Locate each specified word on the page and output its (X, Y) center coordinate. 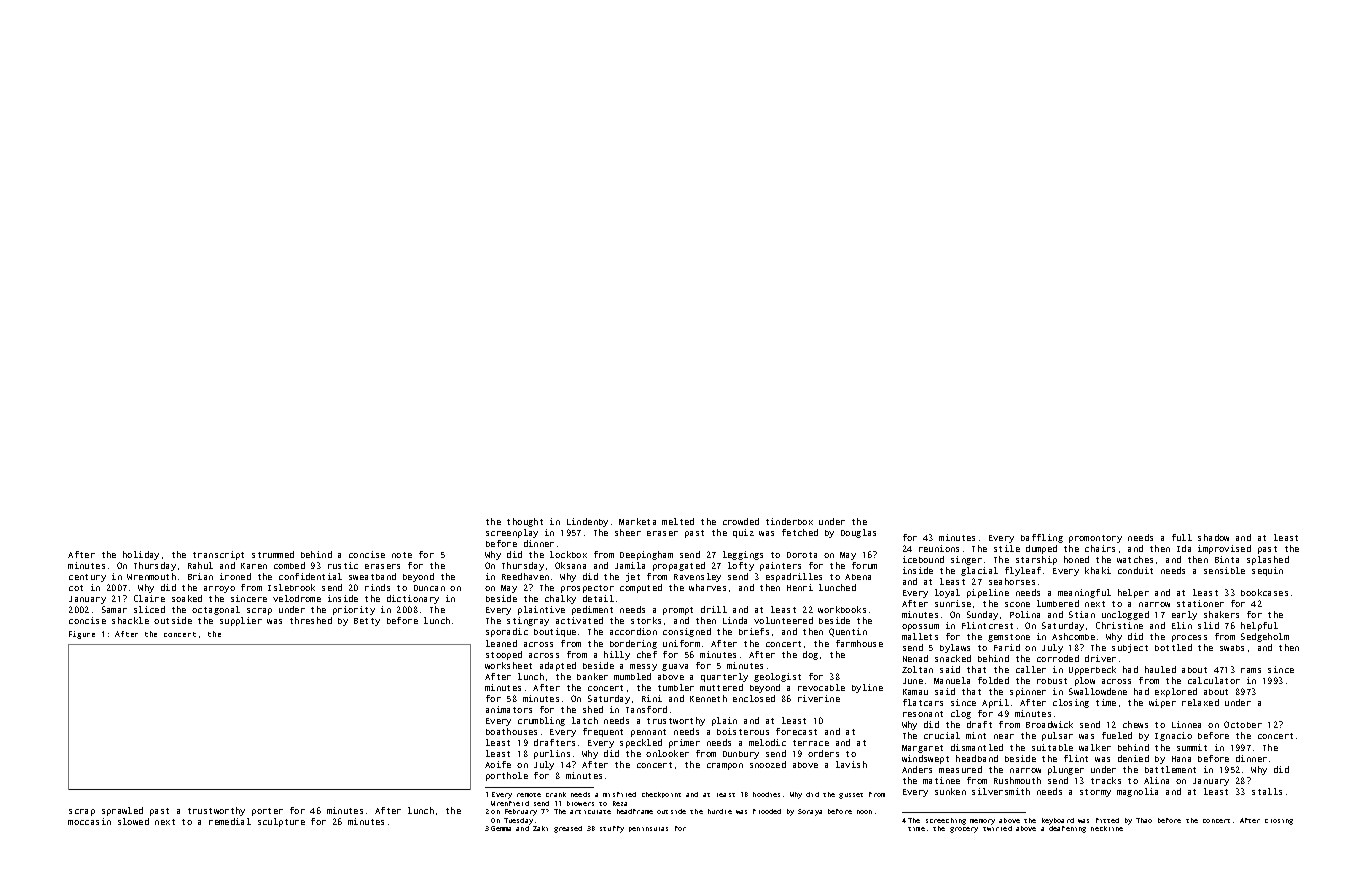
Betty (367, 622)
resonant (923, 714)
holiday (141, 555)
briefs (754, 631)
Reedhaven (525, 576)
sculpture (281, 822)
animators (509, 709)
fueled (1117, 735)
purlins (552, 754)
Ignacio (1173, 736)
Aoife (498, 764)
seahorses (1012, 581)
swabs (1232, 648)
